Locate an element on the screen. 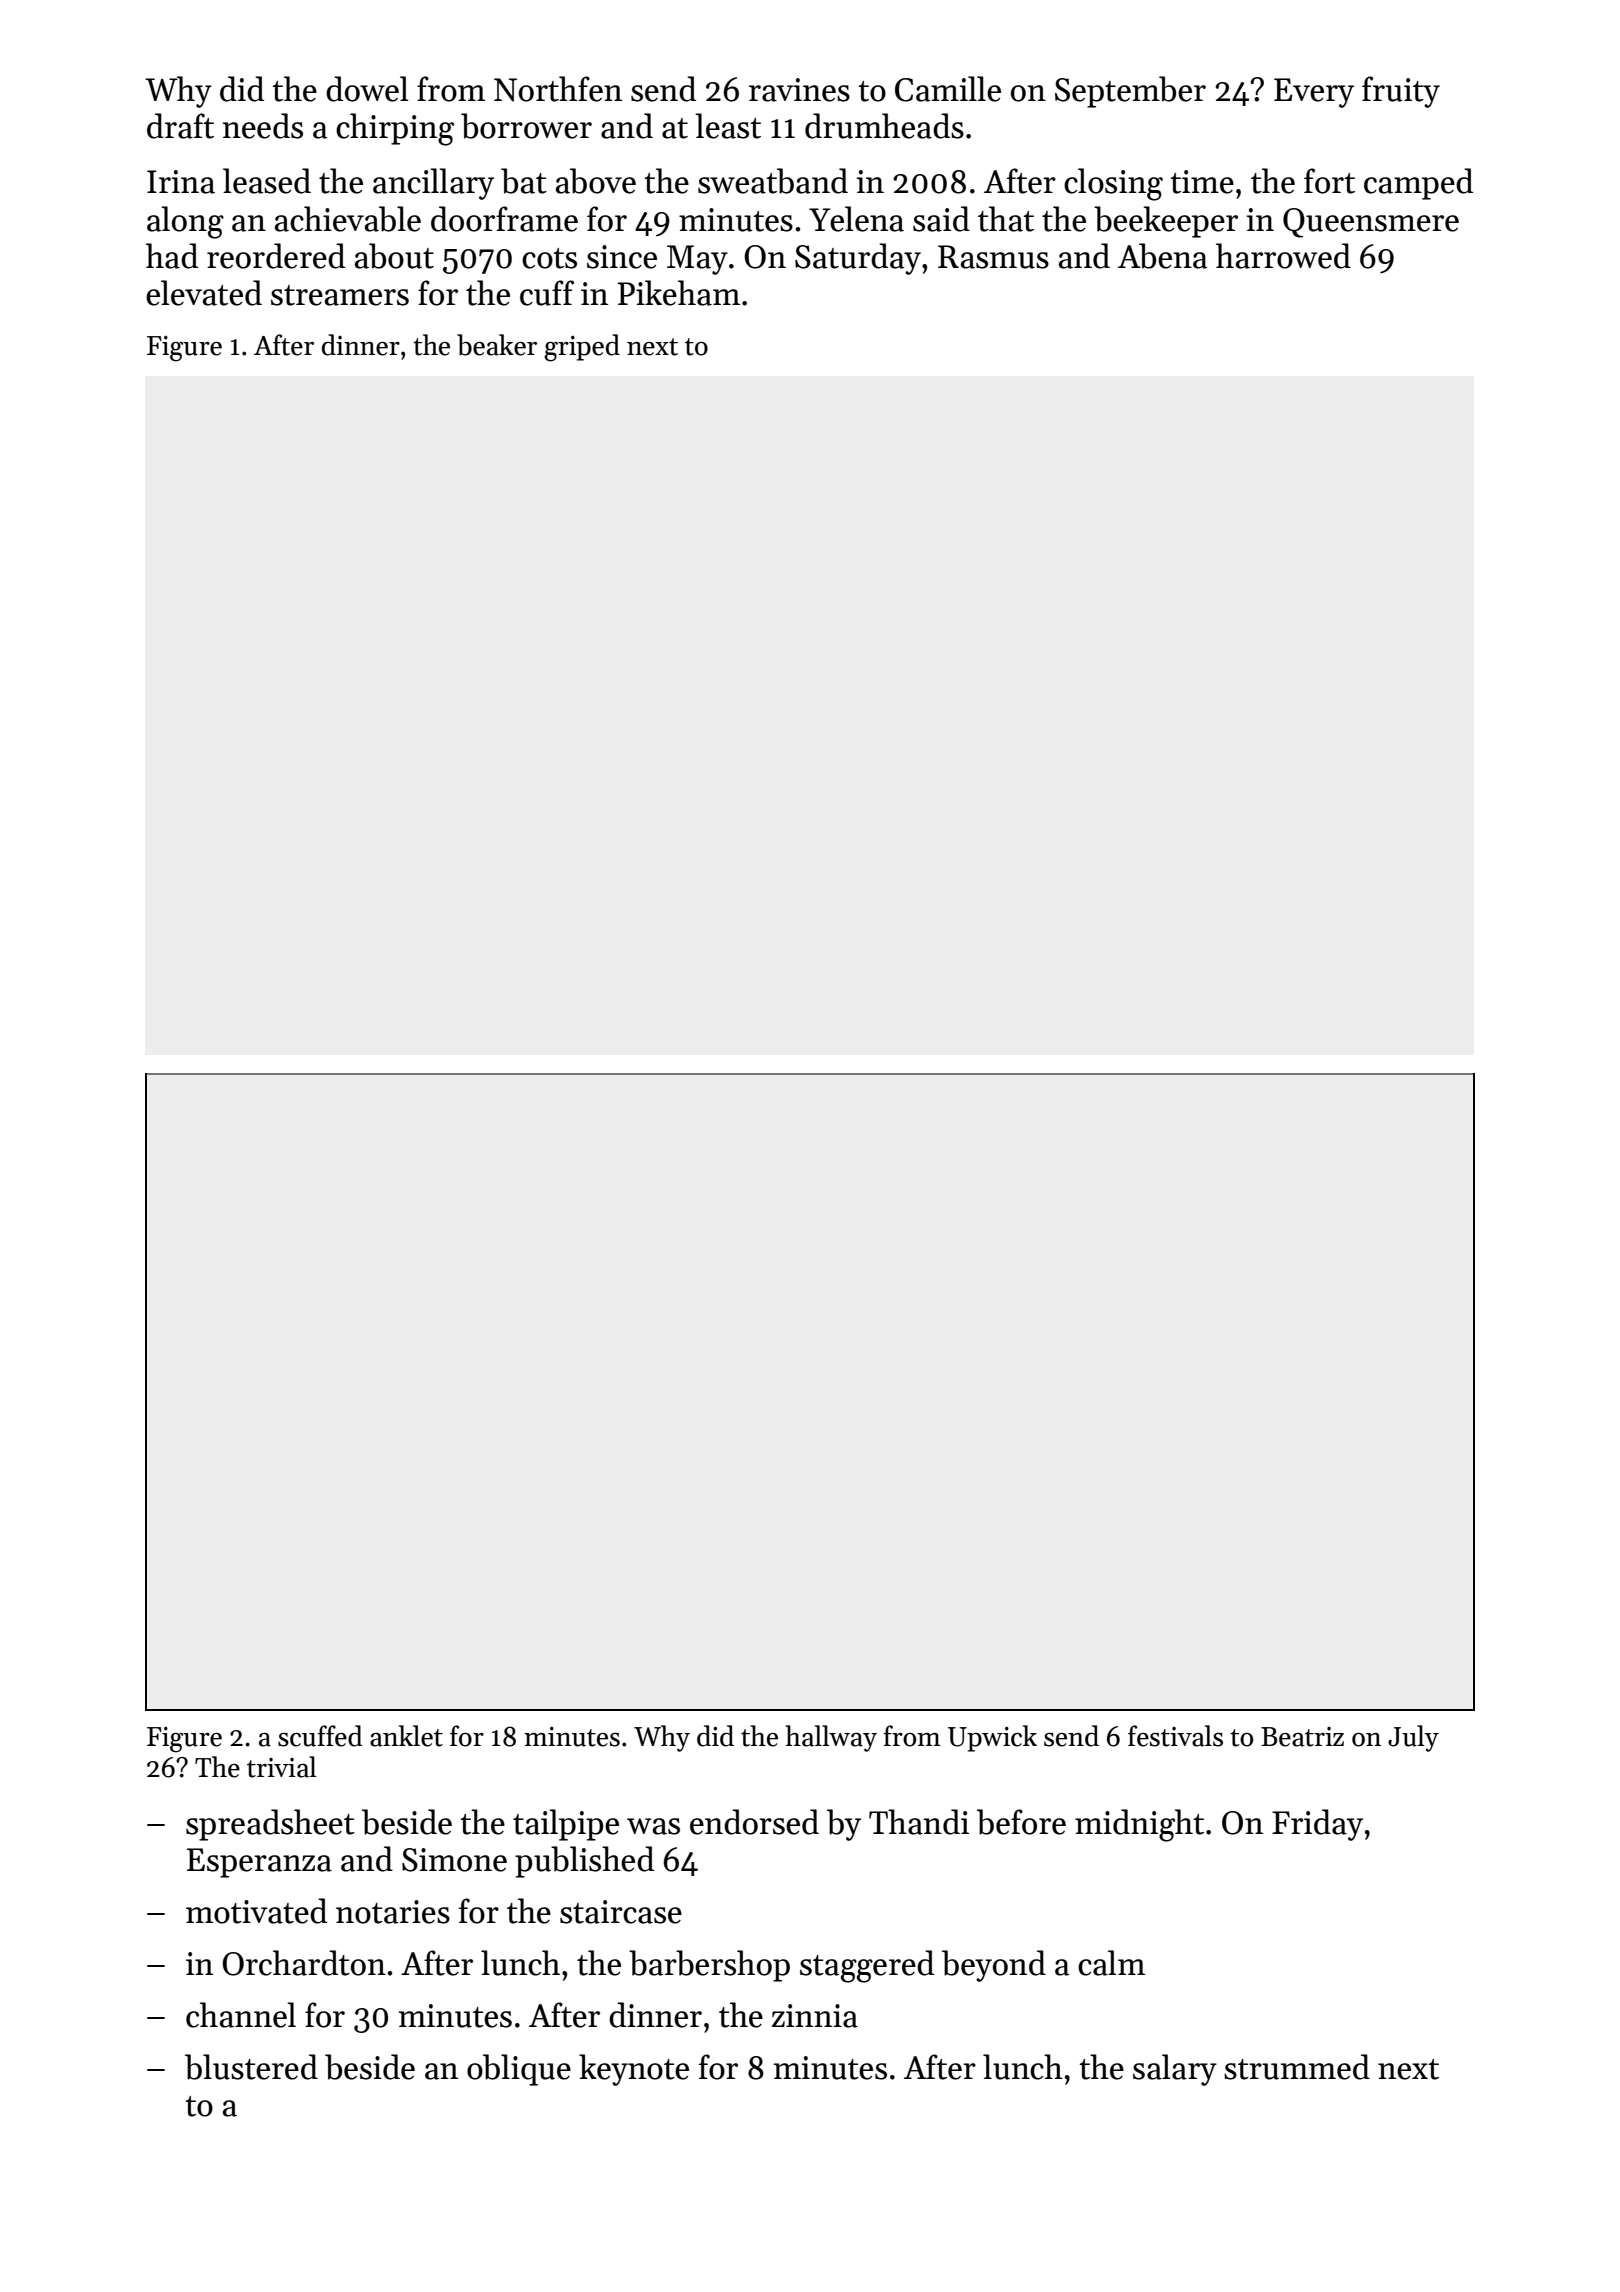 This screenshot has height=2292, width=1620. ravines is located at coordinates (799, 90).
